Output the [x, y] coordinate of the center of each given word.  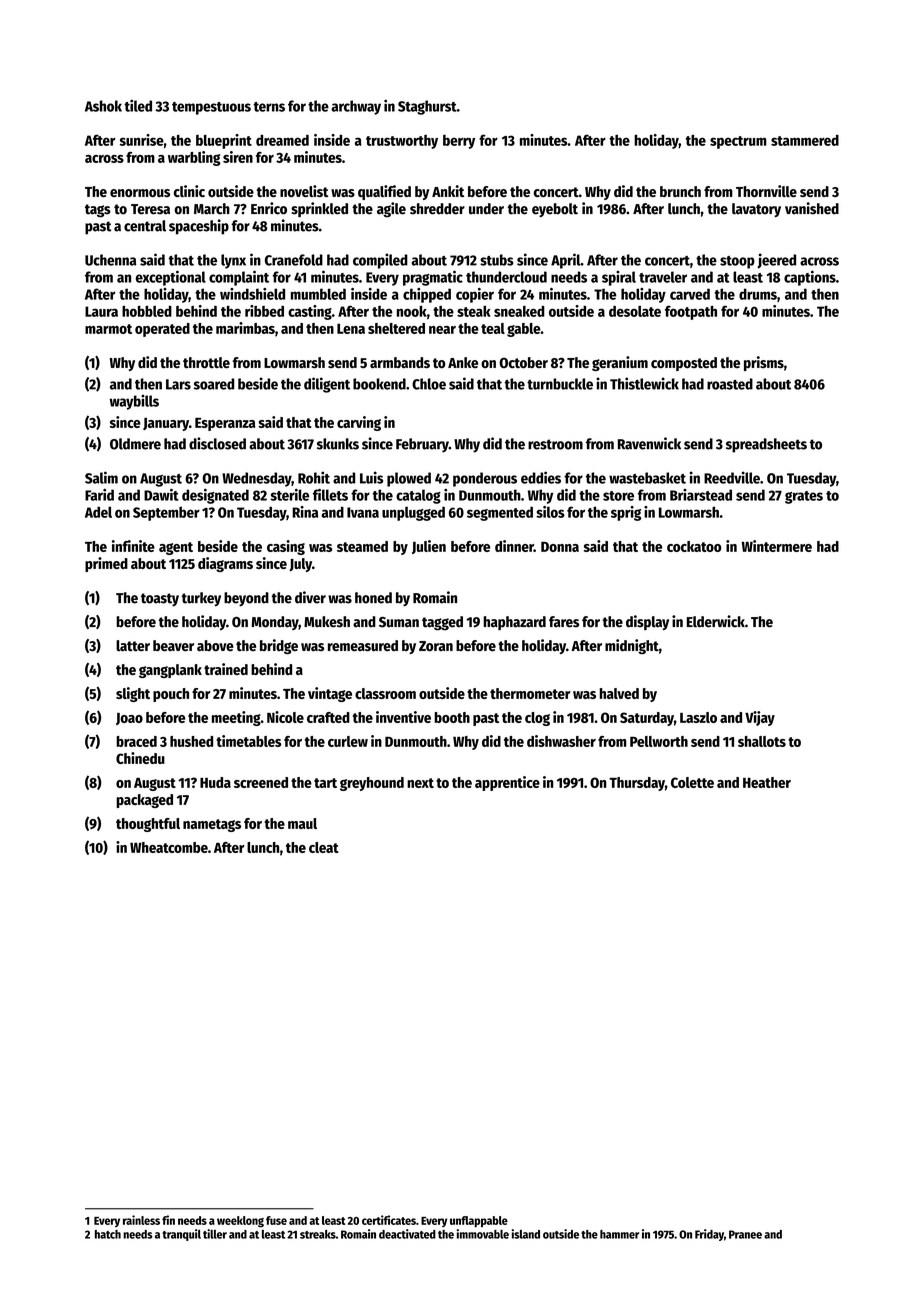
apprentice [507, 783]
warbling [194, 158]
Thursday [637, 784]
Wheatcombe [169, 847]
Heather [767, 782]
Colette [692, 782]
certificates [389, 1220]
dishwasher [561, 741]
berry [459, 142]
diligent [327, 385]
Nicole [285, 717]
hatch [108, 1234]
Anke [463, 362]
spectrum [738, 142]
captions [810, 278]
